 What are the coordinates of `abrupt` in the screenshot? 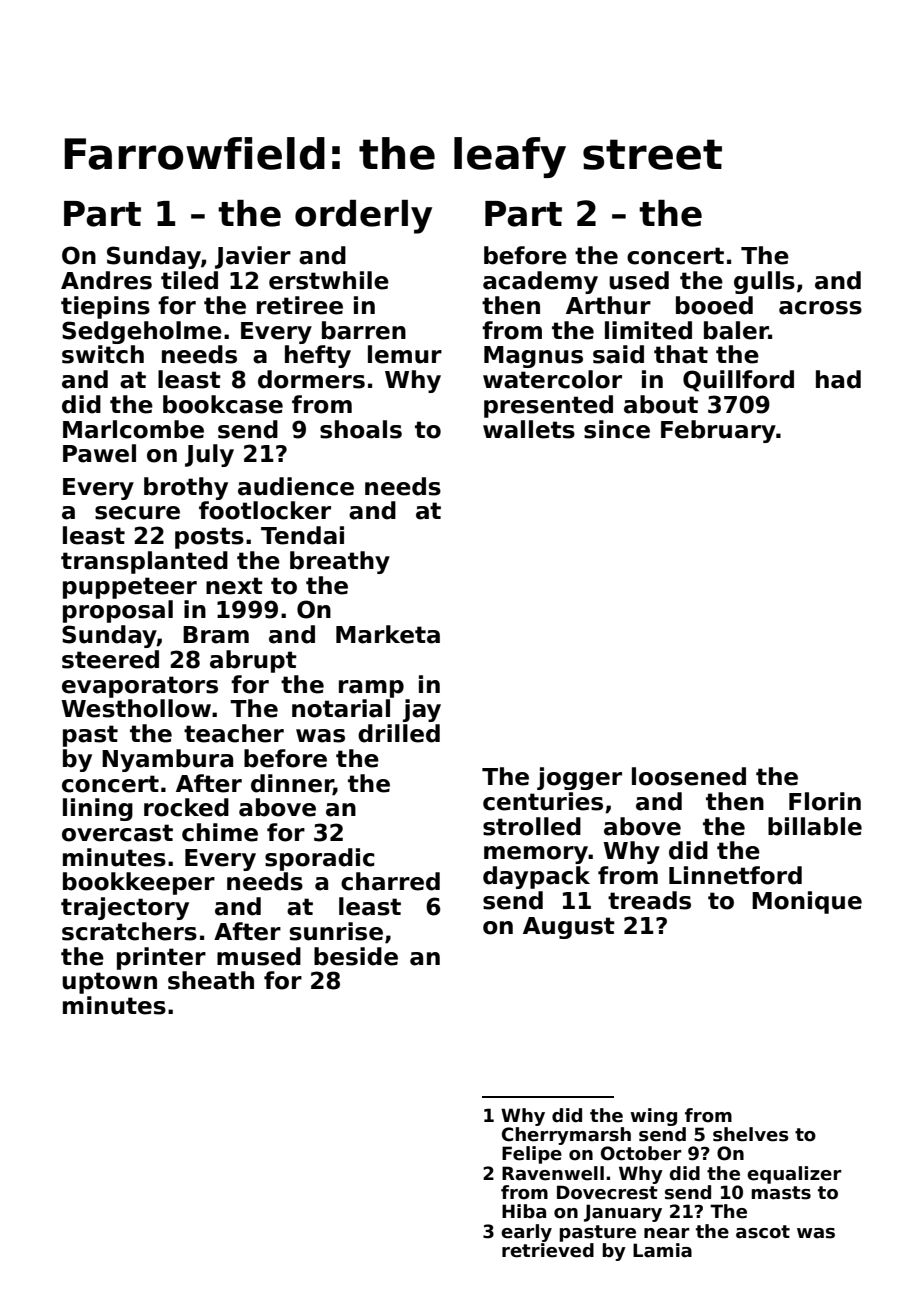 It's located at (253, 661).
